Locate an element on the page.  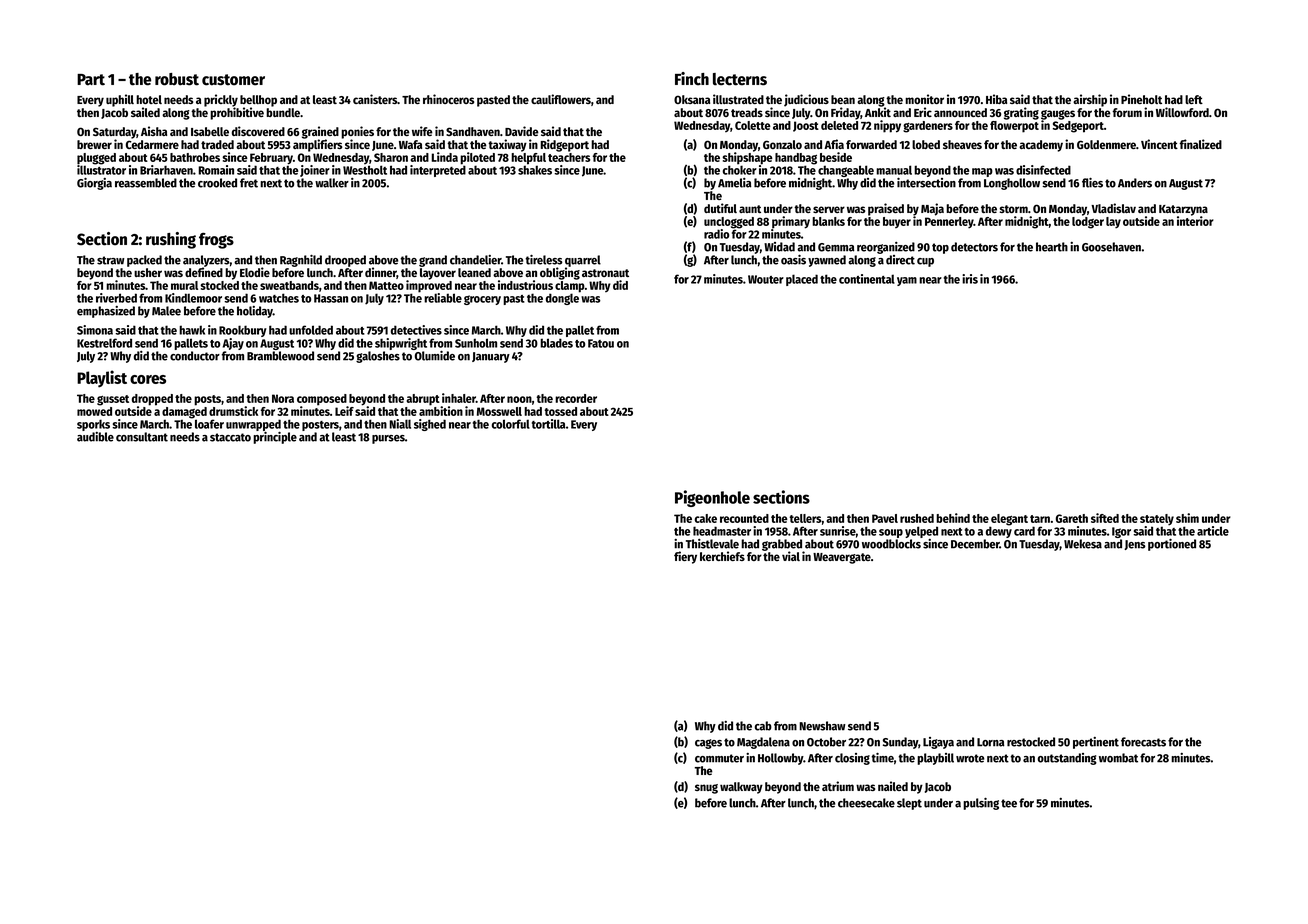
portioned is located at coordinates (1172, 545).
